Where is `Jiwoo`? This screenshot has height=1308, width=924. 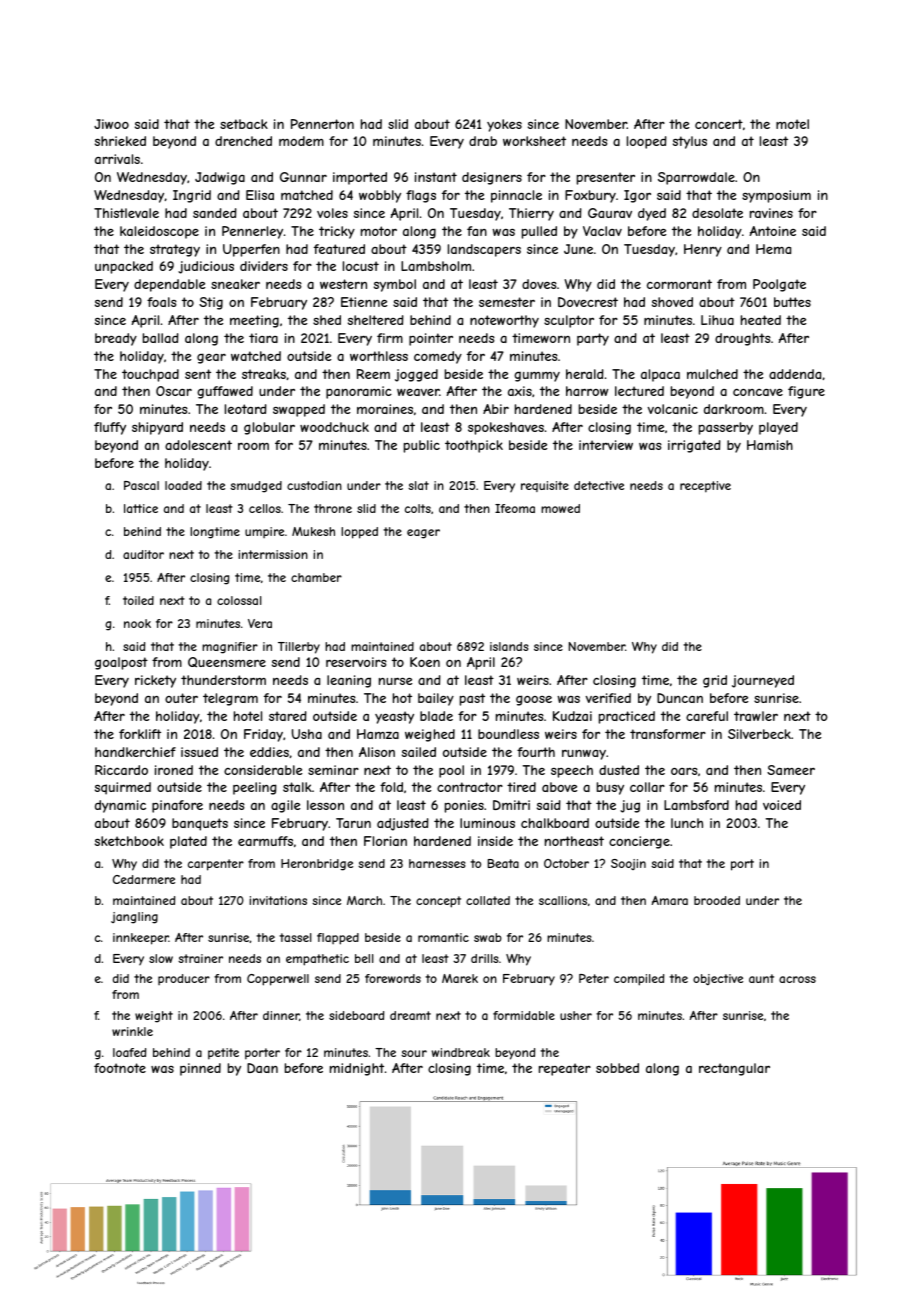 Jiwoo is located at coordinates (111, 124).
